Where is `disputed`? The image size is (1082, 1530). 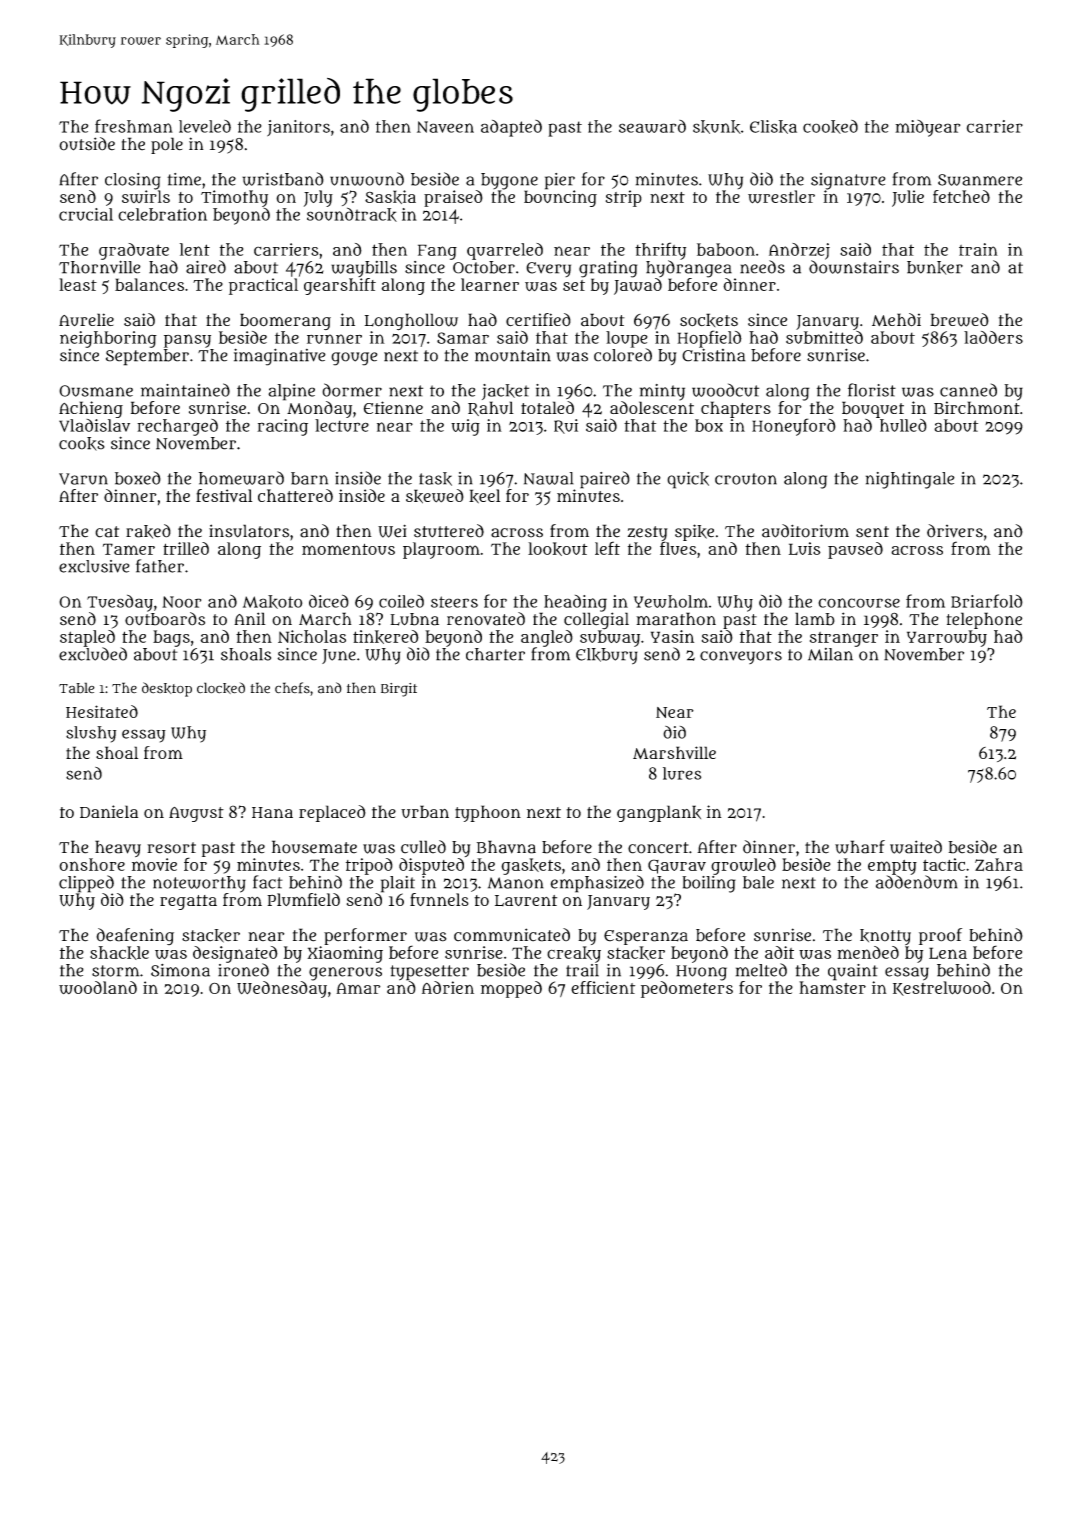
disputed is located at coordinates (431, 866).
